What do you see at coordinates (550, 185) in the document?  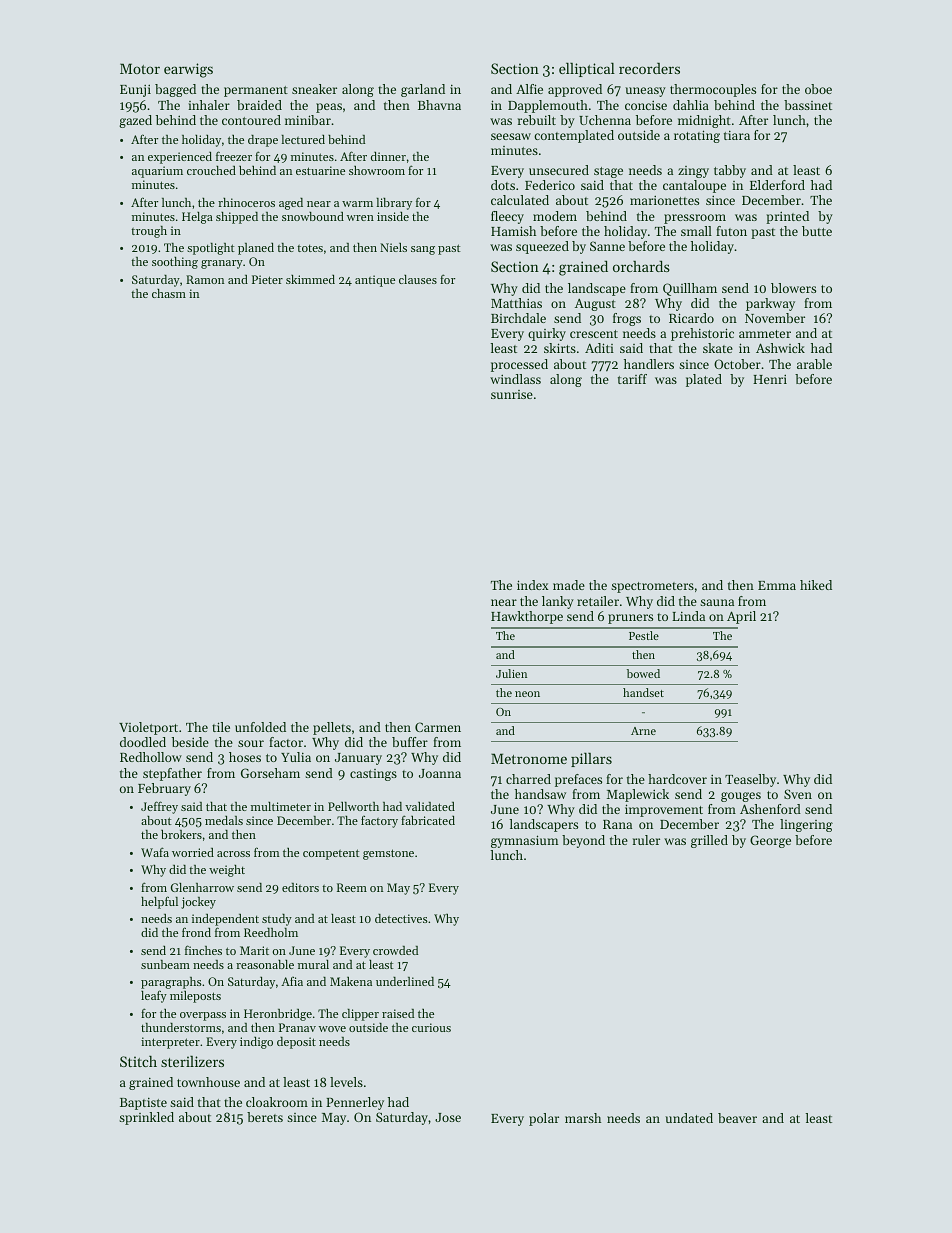 I see `Federico` at bounding box center [550, 185].
